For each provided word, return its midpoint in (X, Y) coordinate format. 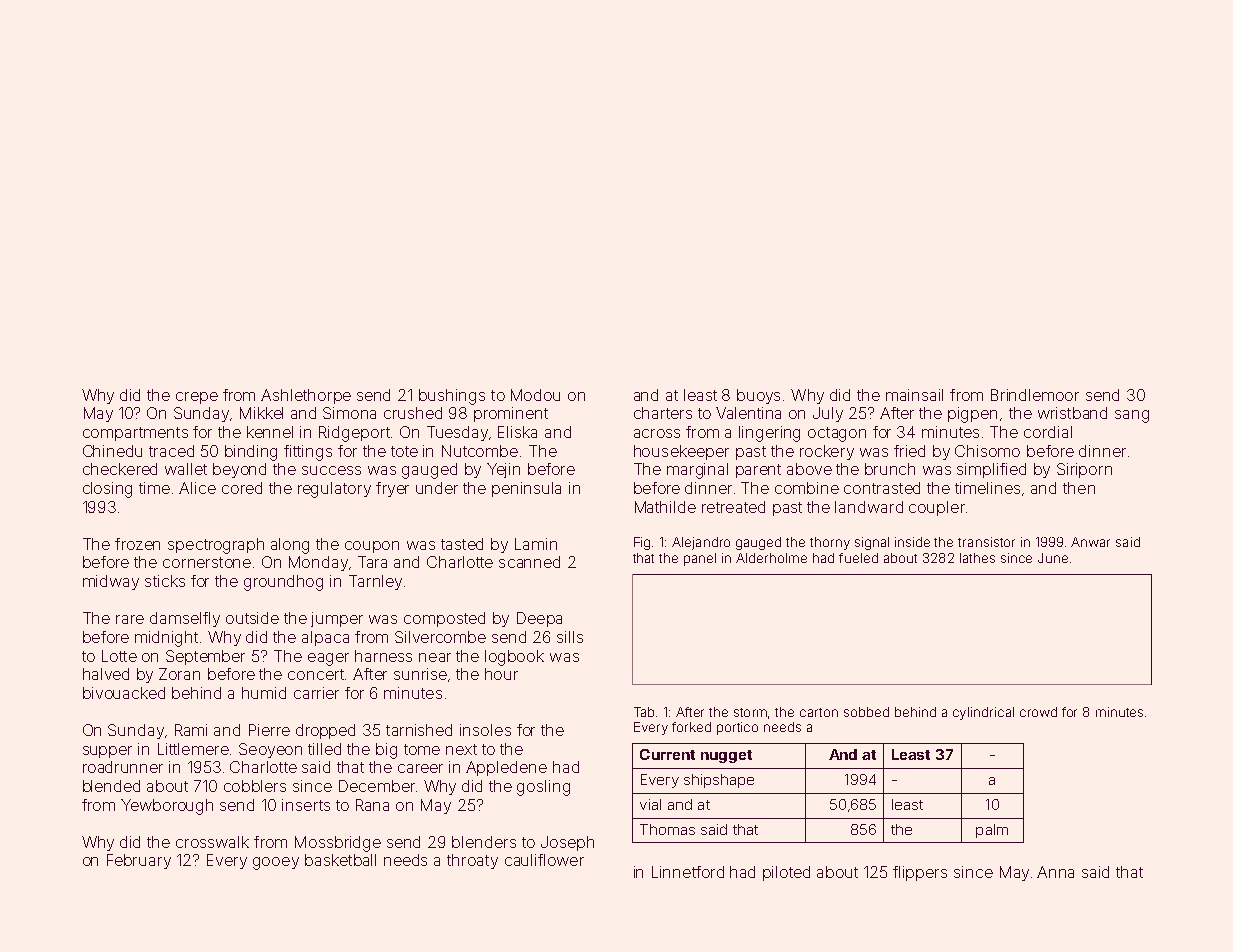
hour (501, 674)
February (139, 861)
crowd (1038, 712)
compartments (135, 434)
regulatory (334, 490)
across (657, 433)
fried (909, 451)
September (205, 657)
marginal (697, 471)
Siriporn (1084, 470)
